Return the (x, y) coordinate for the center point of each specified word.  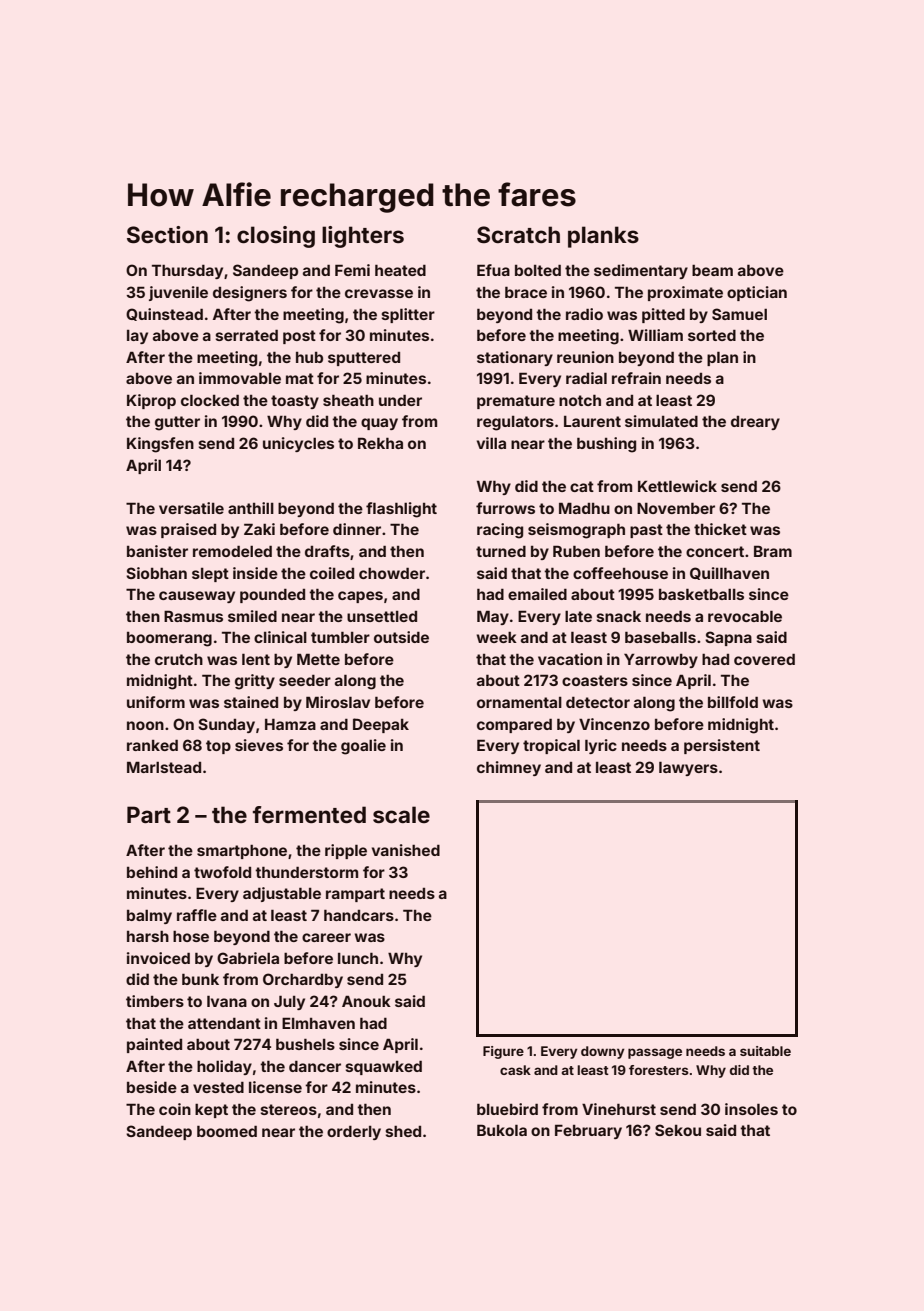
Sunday (226, 725)
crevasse (379, 293)
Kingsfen (160, 445)
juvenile (178, 293)
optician (757, 293)
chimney (509, 768)
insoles (751, 1109)
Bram (773, 551)
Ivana (227, 1001)
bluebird (507, 1109)
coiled (332, 573)
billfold (733, 702)
